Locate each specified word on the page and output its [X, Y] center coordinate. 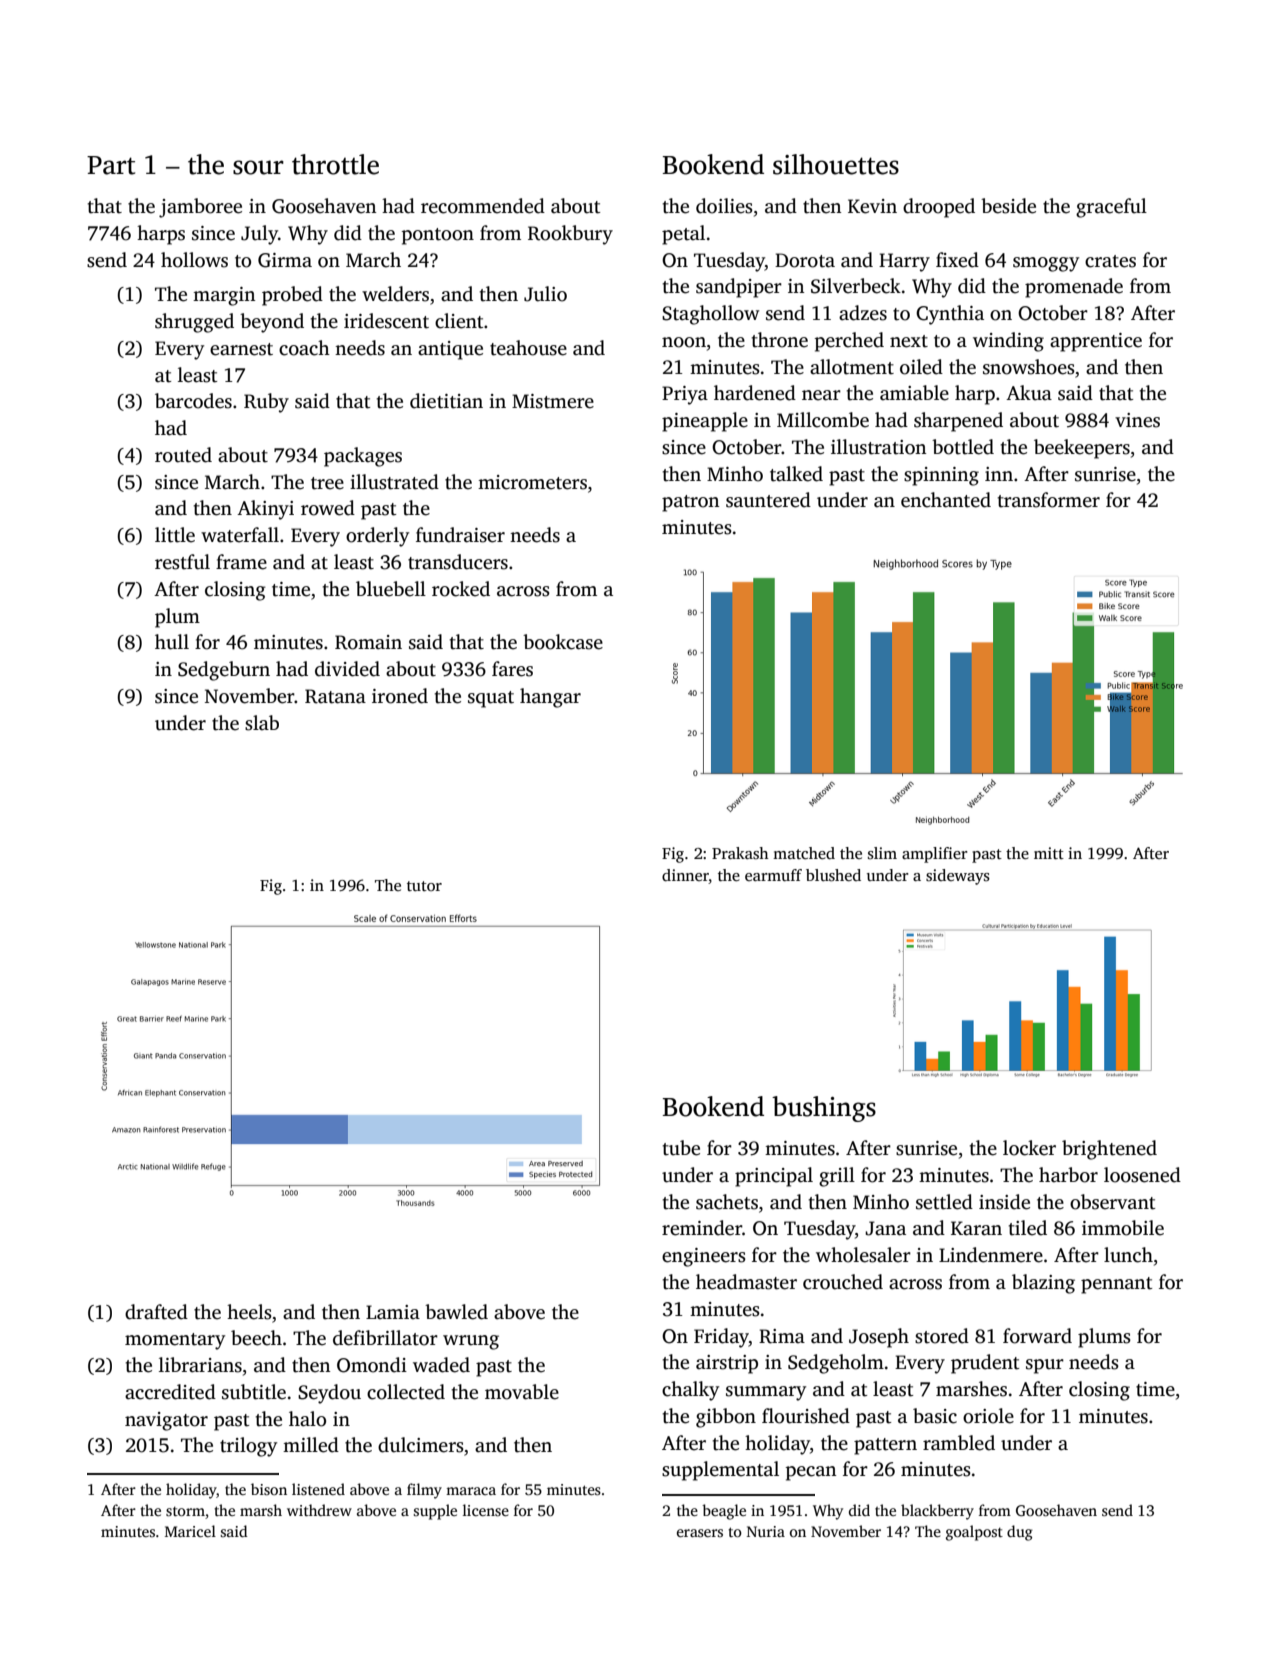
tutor [424, 886]
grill [837, 1177]
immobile [1123, 1228]
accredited [170, 1392]
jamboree [200, 208]
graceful [1111, 208]
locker [1029, 1148]
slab [262, 723]
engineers [704, 1257]
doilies [724, 206]
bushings [824, 1109]
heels [249, 1312]
